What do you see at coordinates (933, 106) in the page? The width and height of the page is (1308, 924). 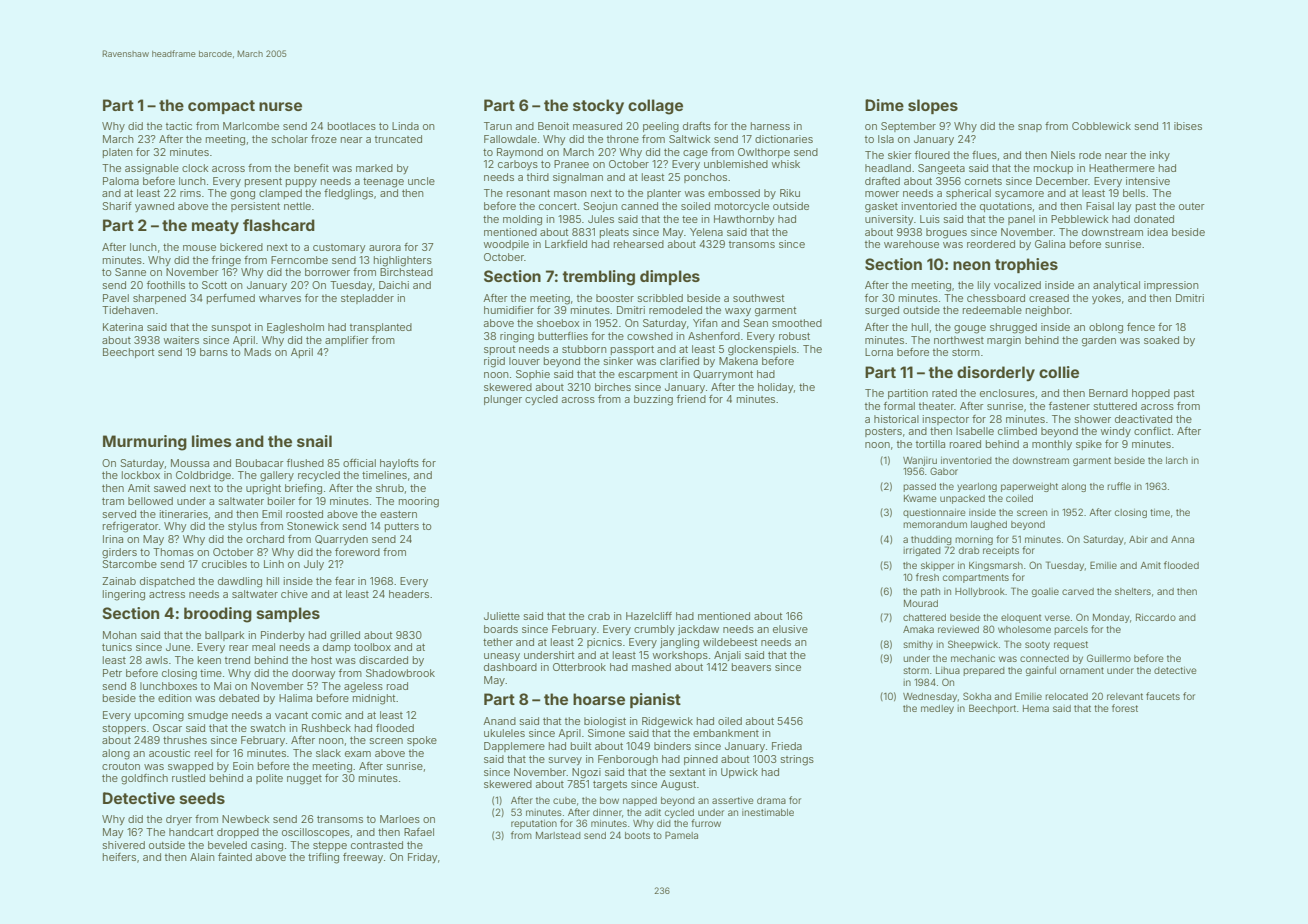 I see `slopes` at bounding box center [933, 106].
